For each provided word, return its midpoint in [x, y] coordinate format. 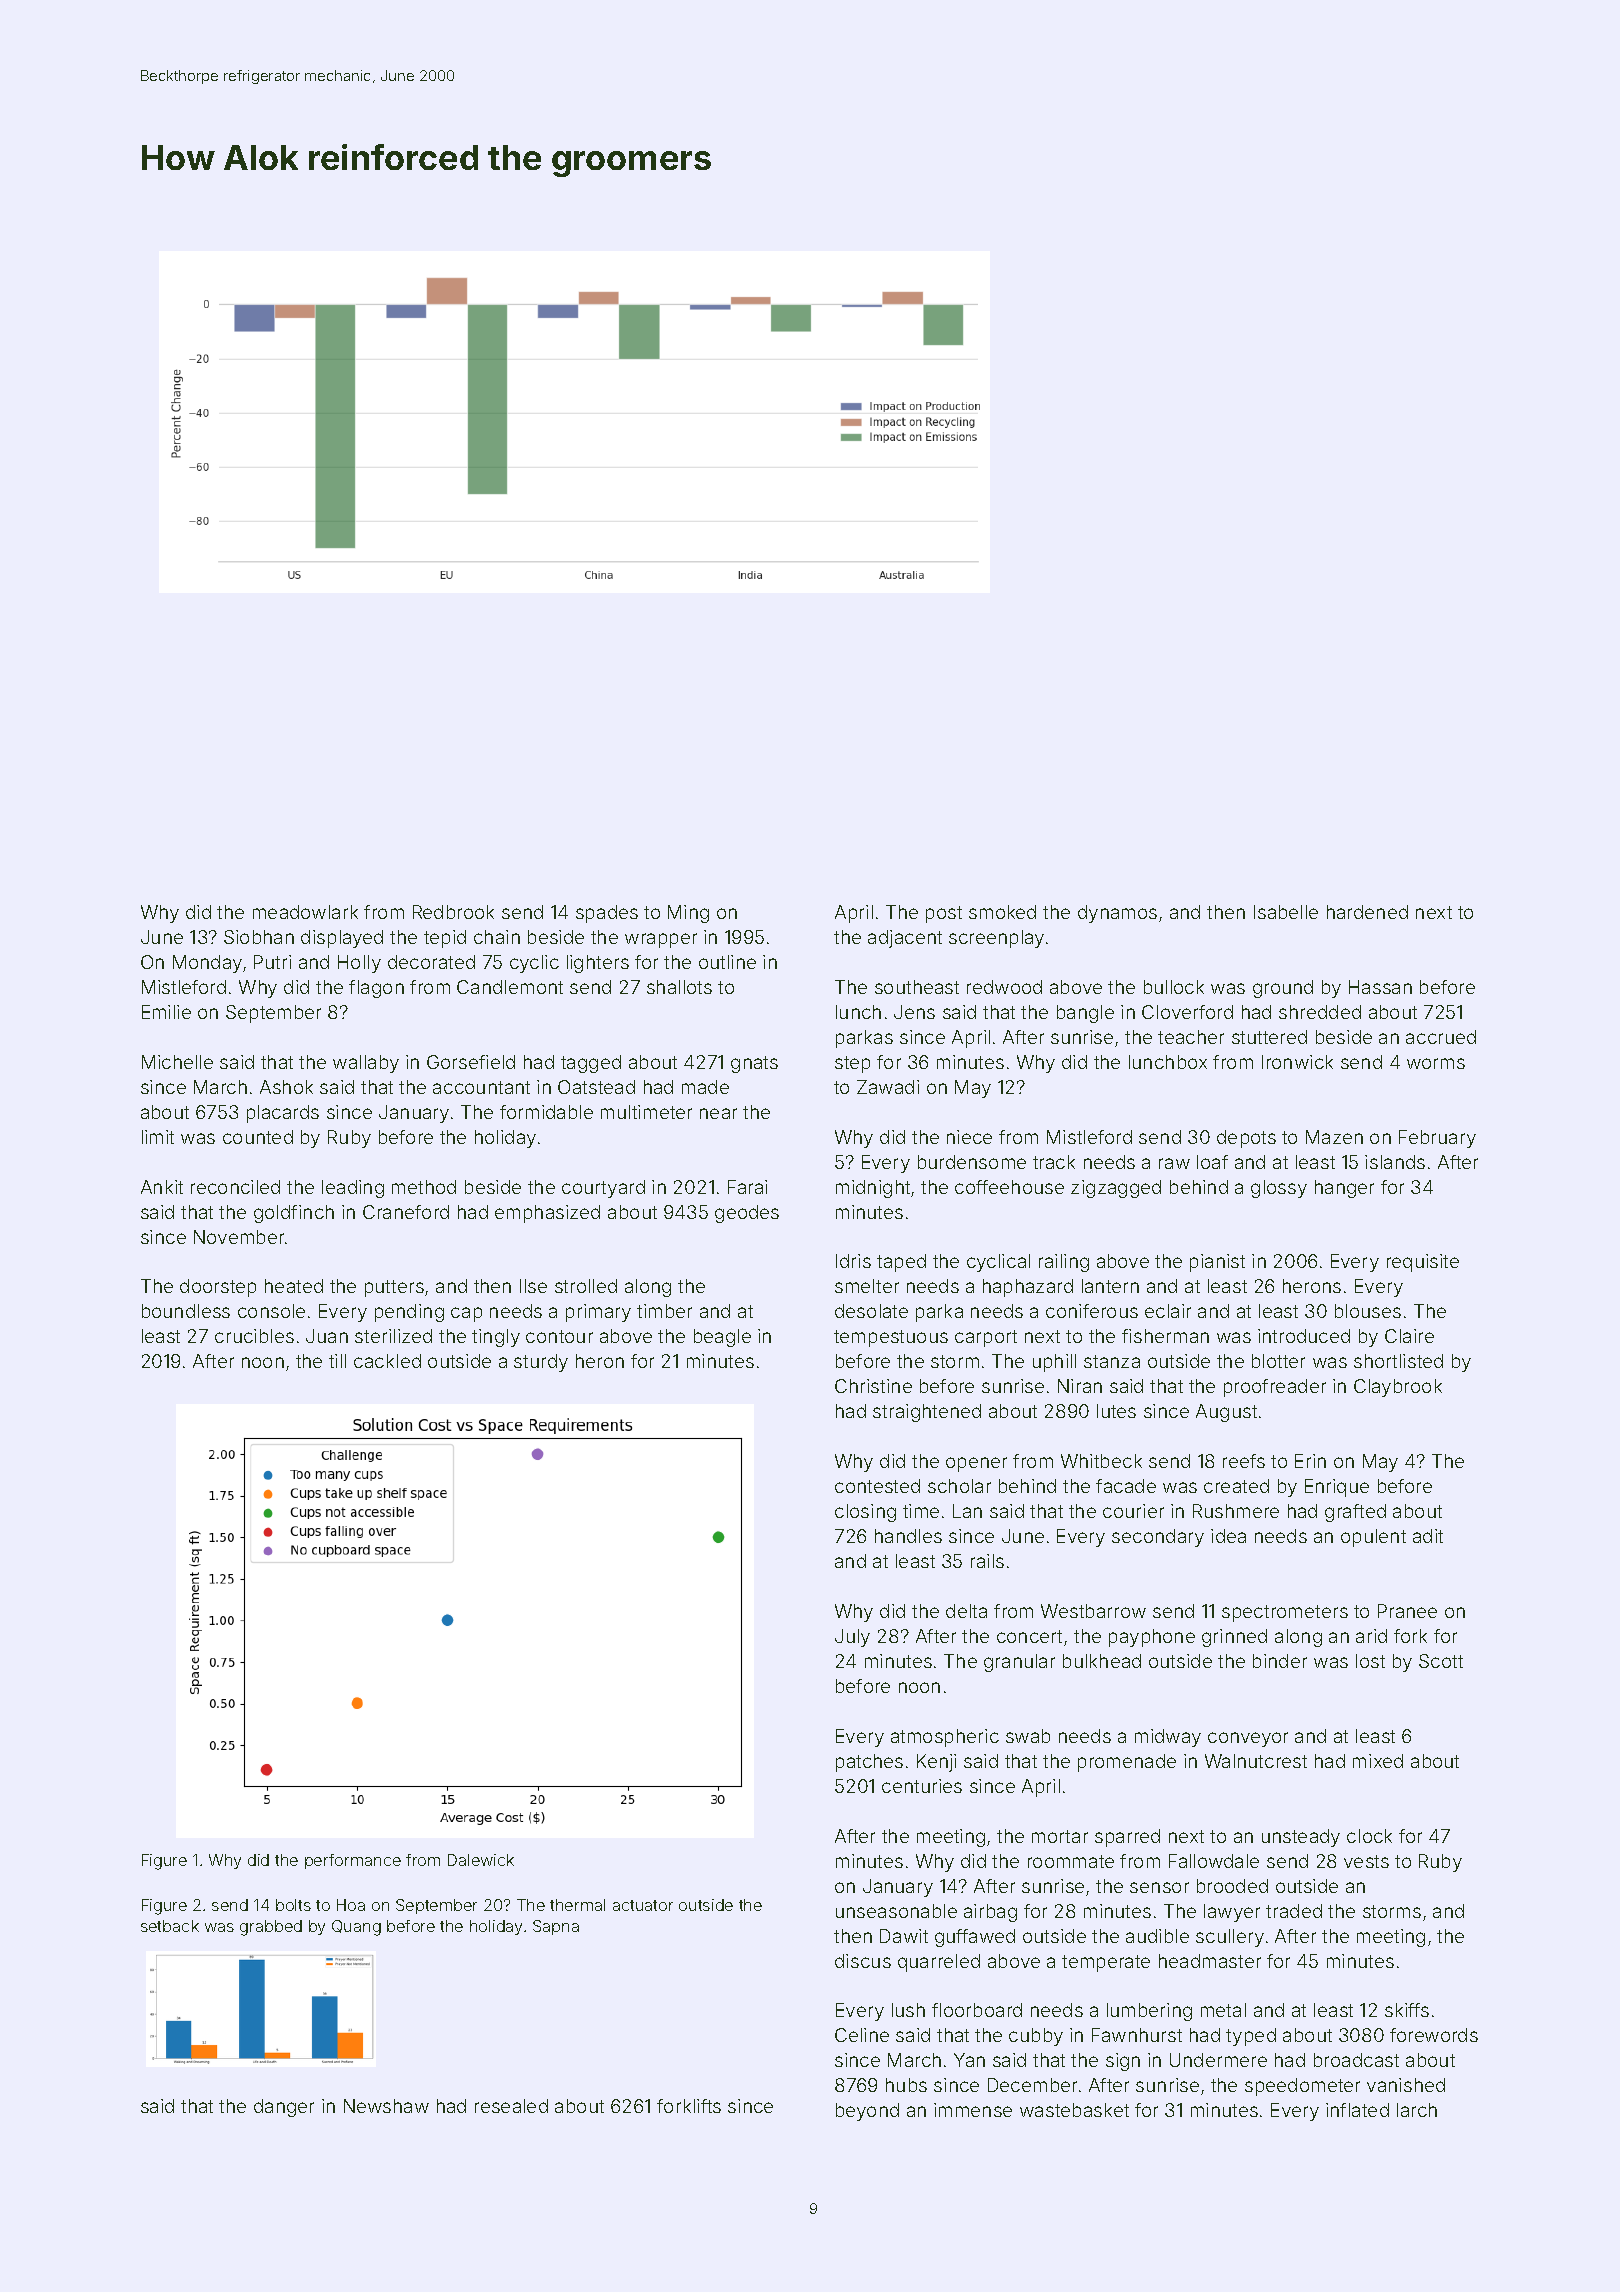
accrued [1441, 1037]
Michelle [177, 1062]
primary [598, 1313]
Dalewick [481, 1860]
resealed [511, 2106]
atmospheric [945, 1738]
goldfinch [294, 1214]
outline [727, 962]
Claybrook [1398, 1388]
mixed [1378, 1761]
